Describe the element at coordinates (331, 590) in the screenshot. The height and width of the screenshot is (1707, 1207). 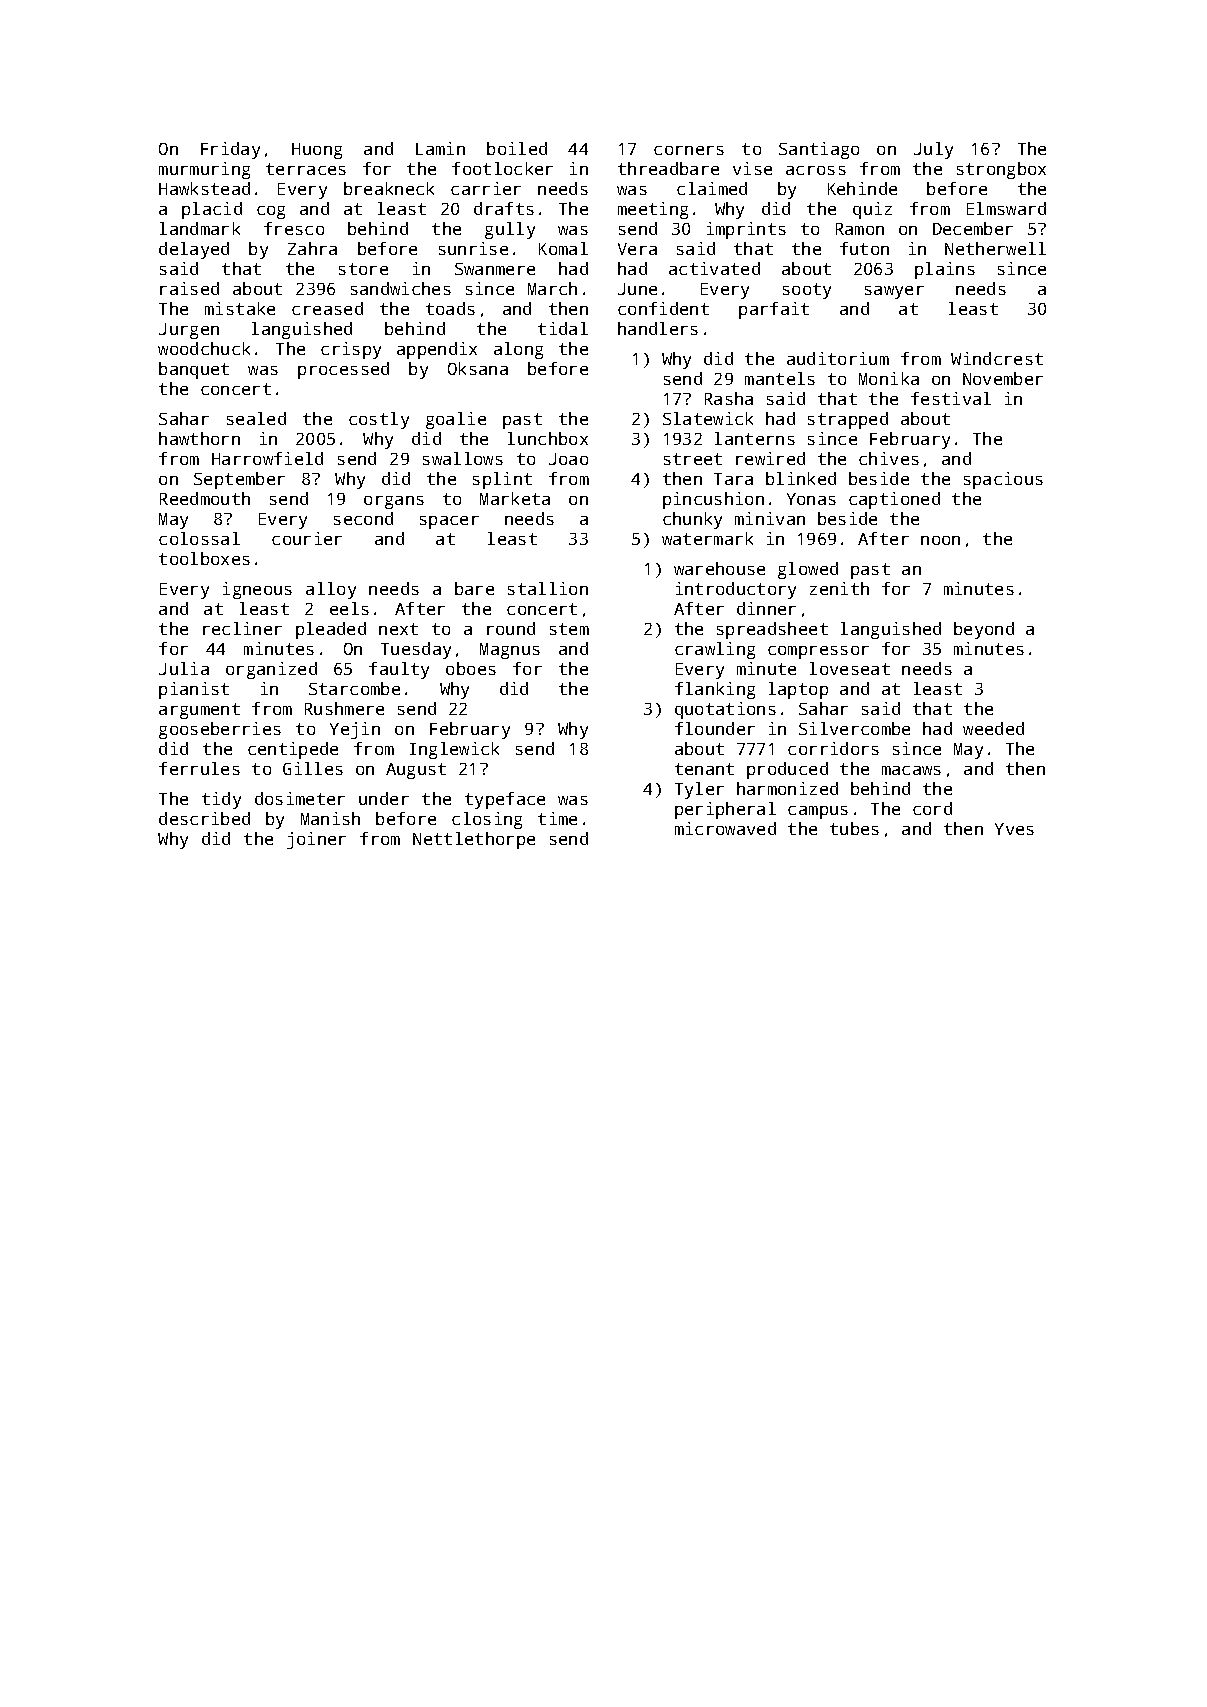
I see `alloy` at that location.
